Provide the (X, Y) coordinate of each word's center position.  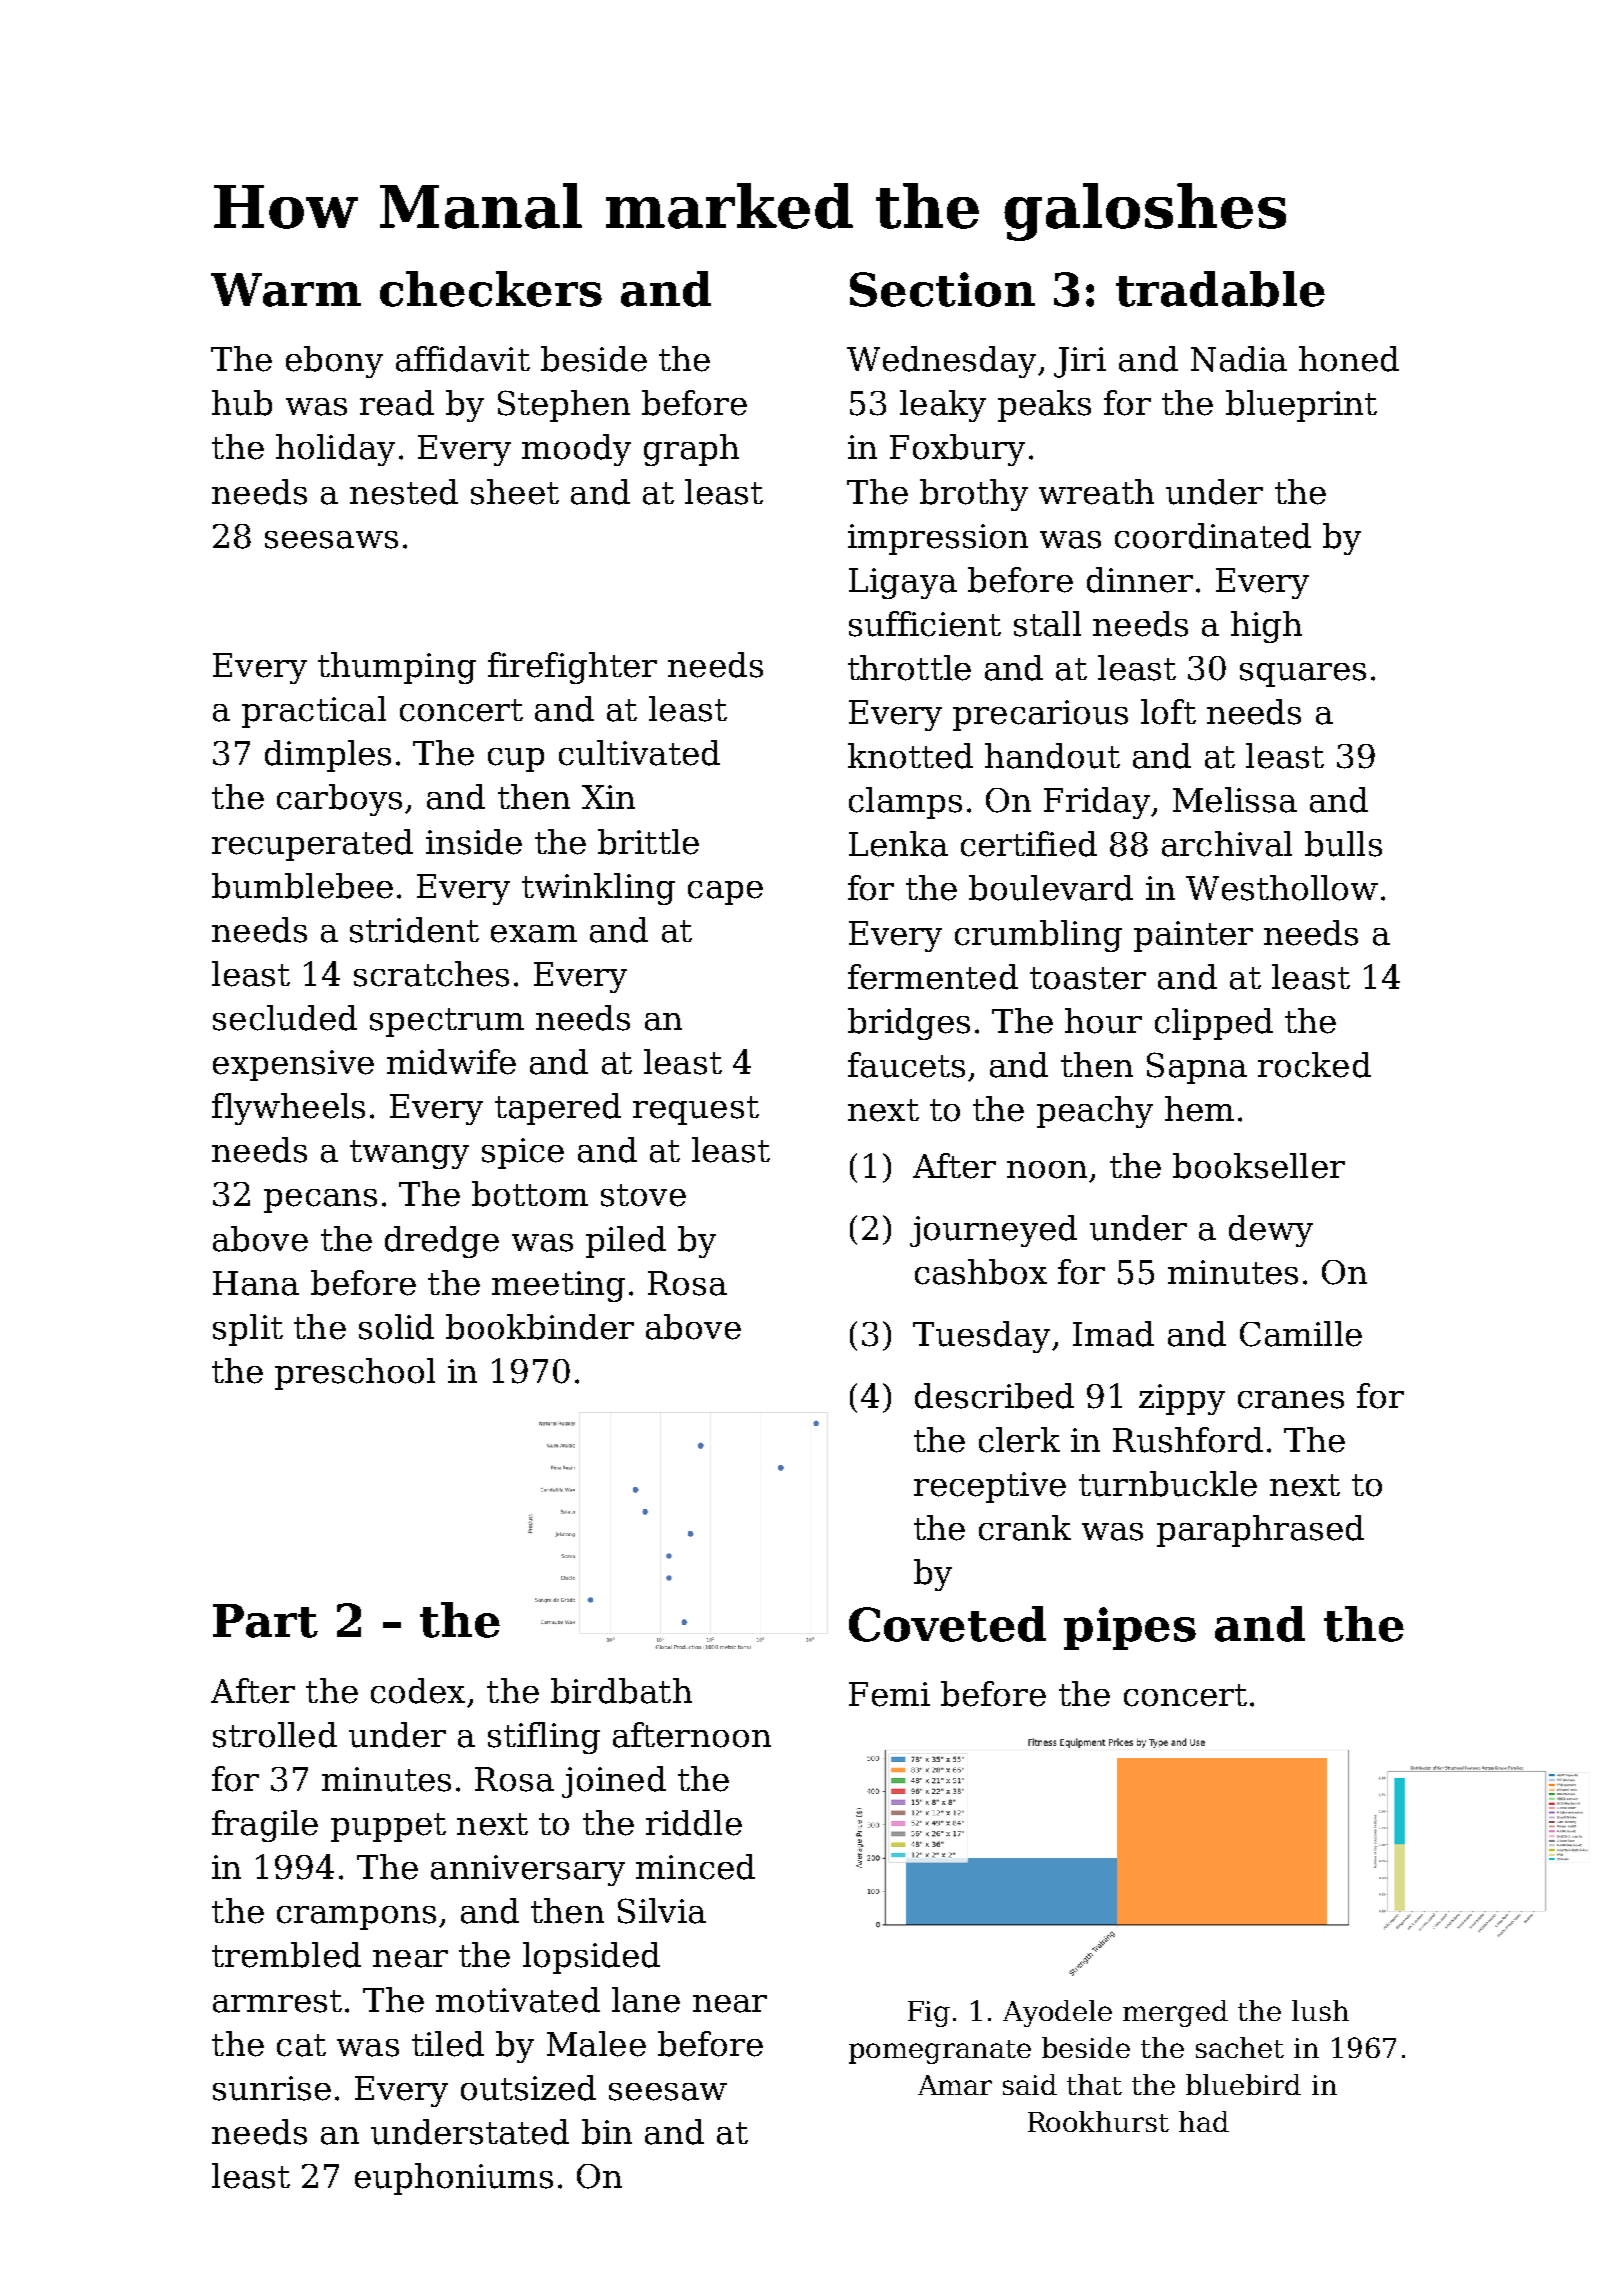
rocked (1314, 1065)
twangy (409, 1154)
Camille (1301, 1334)
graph (691, 450)
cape (725, 893)
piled (626, 1242)
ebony (334, 362)
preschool (355, 1374)
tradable (1220, 289)
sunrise (272, 2088)
